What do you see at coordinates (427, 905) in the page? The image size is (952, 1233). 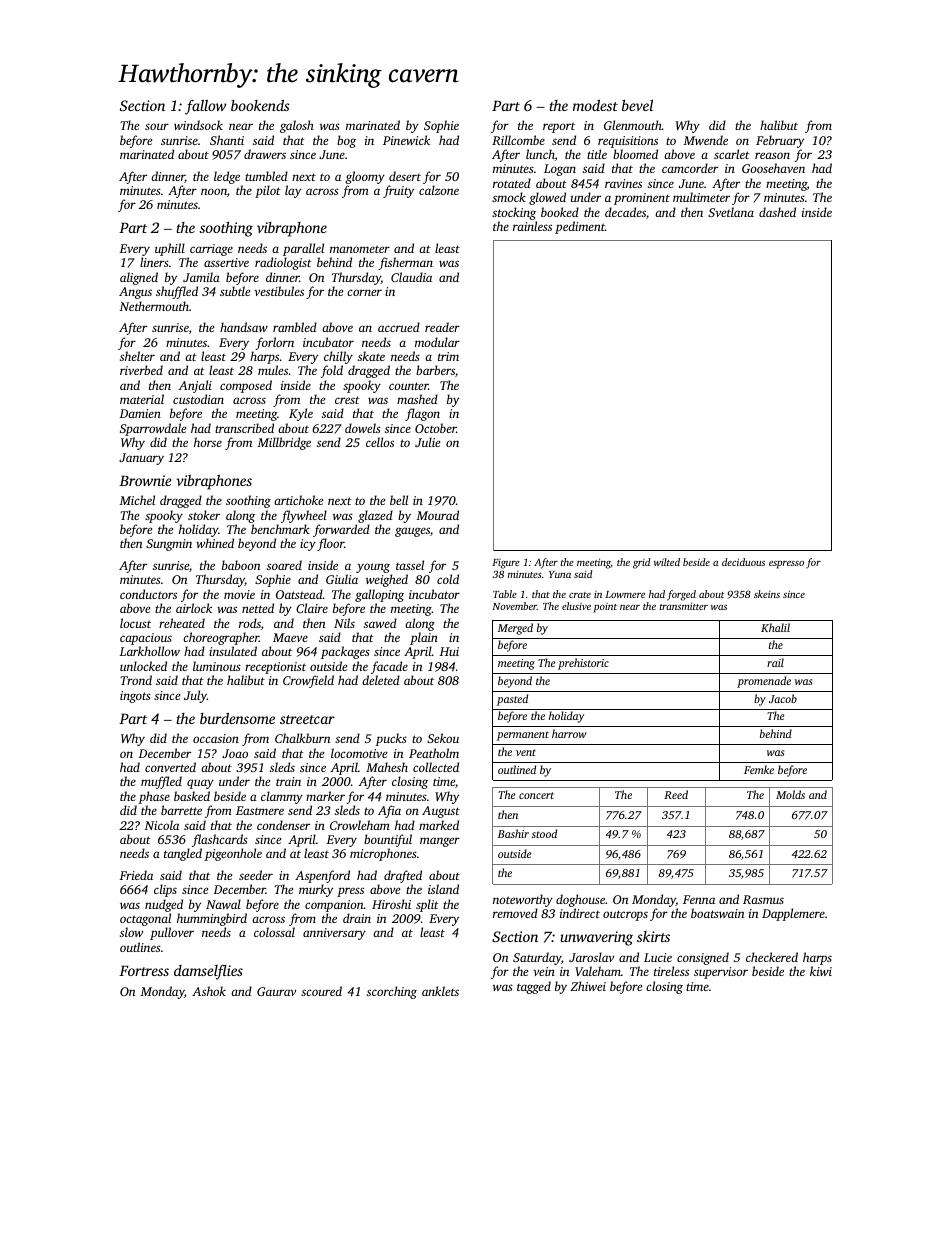 I see `split` at bounding box center [427, 905].
